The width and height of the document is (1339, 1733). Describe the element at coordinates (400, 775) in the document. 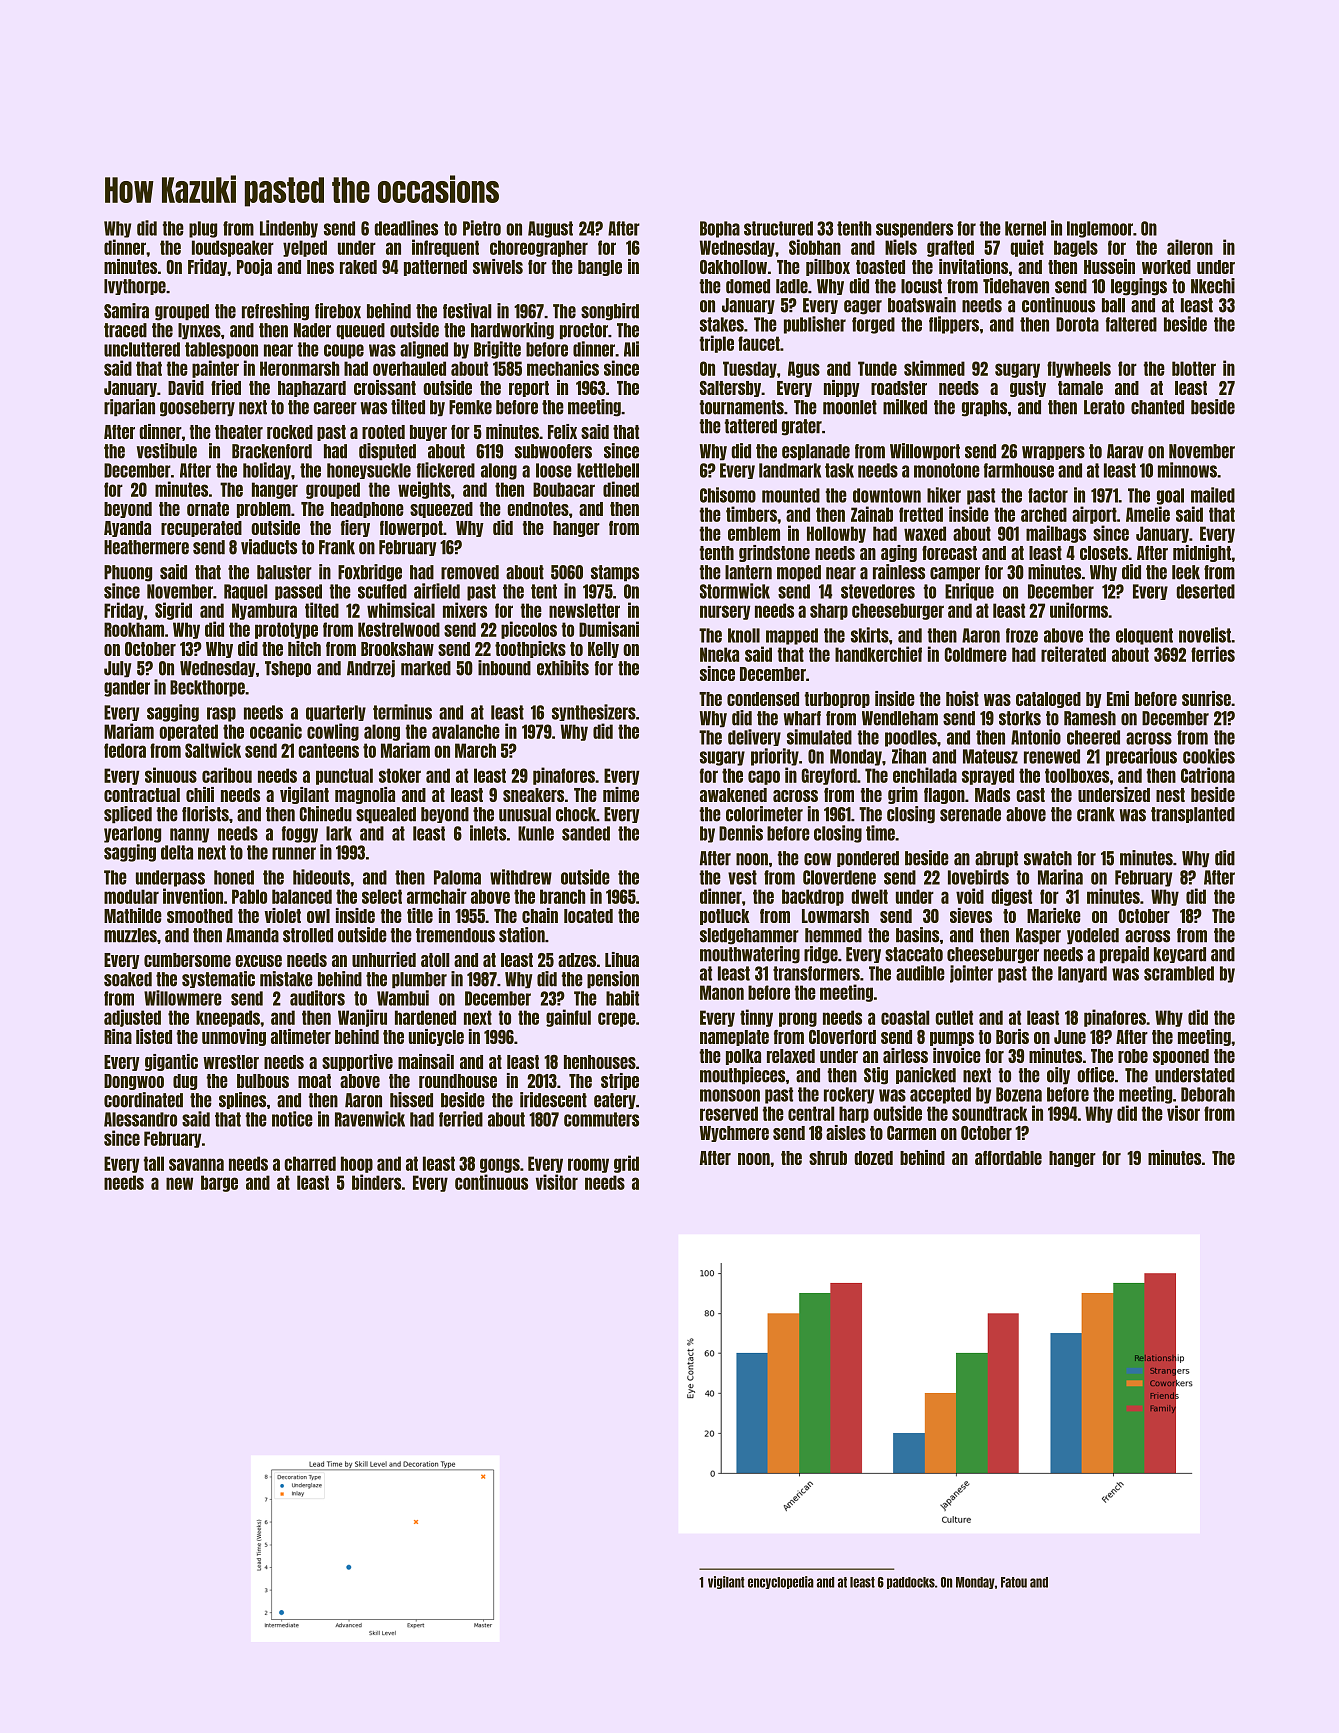

I see `stoker` at that location.
